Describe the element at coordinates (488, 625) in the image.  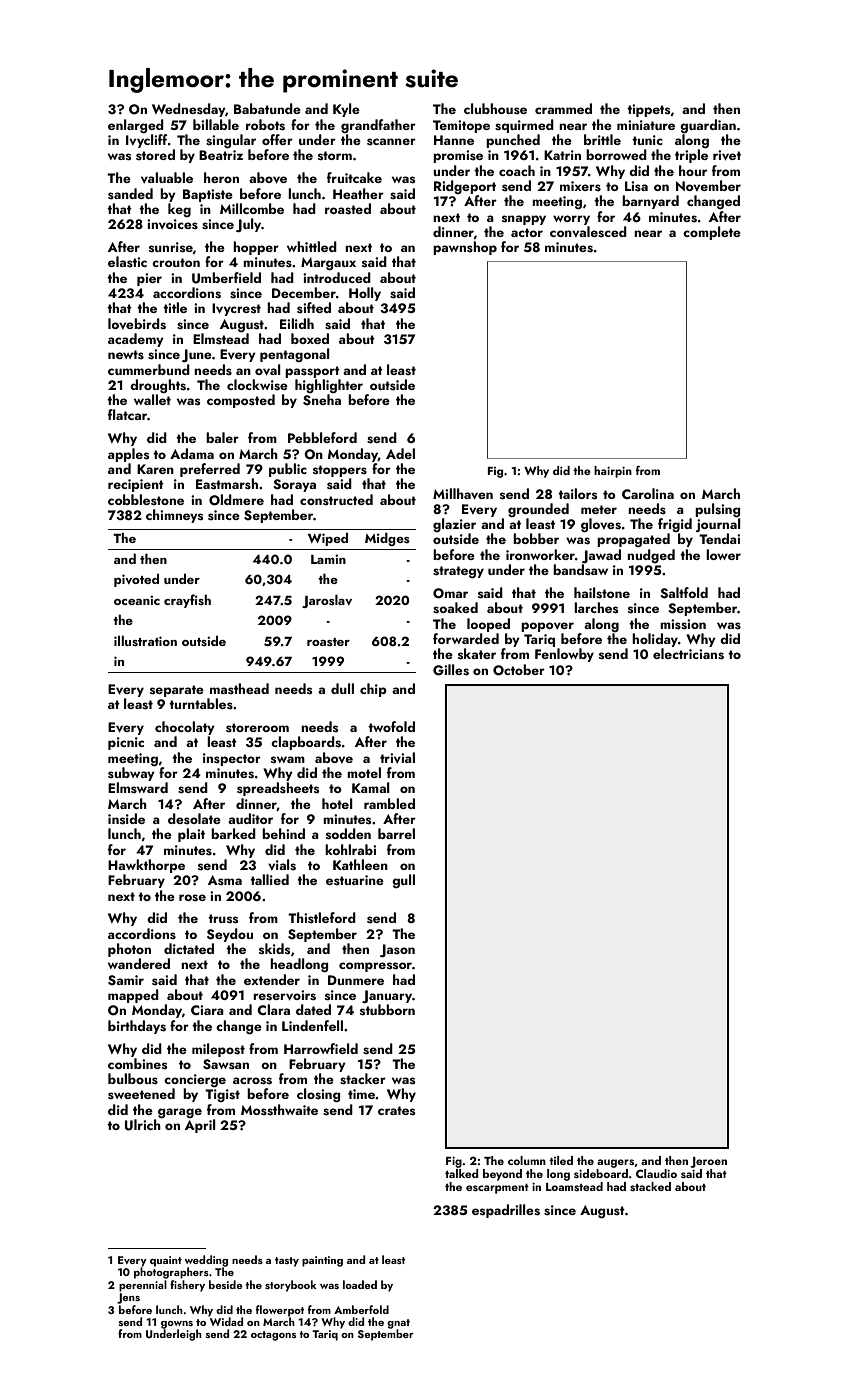
I see `looped` at that location.
